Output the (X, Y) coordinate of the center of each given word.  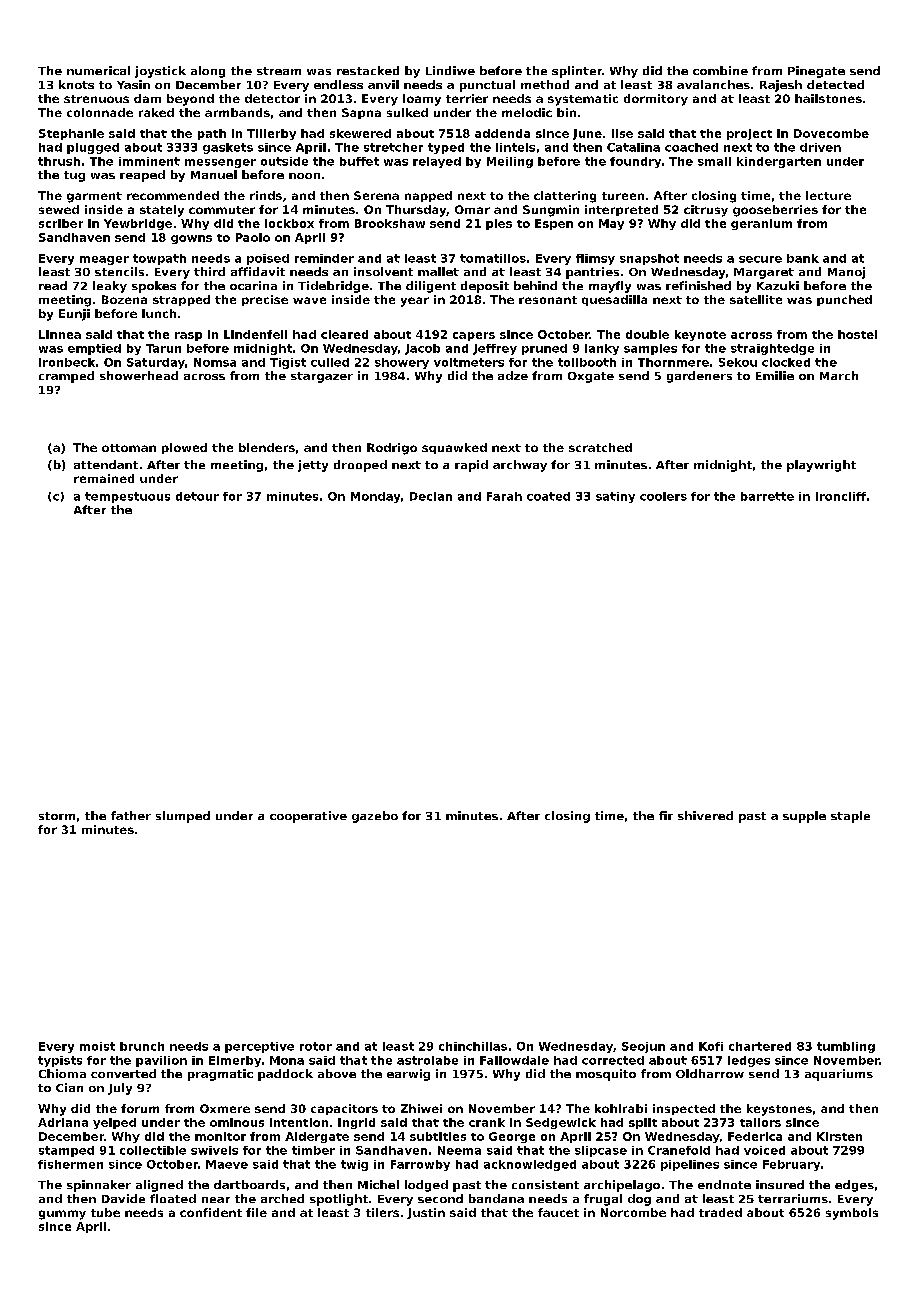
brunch (142, 1046)
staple (850, 817)
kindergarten (779, 162)
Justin (426, 1213)
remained (104, 478)
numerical (98, 70)
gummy (62, 1215)
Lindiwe (450, 70)
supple (804, 817)
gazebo (375, 817)
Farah (504, 496)
